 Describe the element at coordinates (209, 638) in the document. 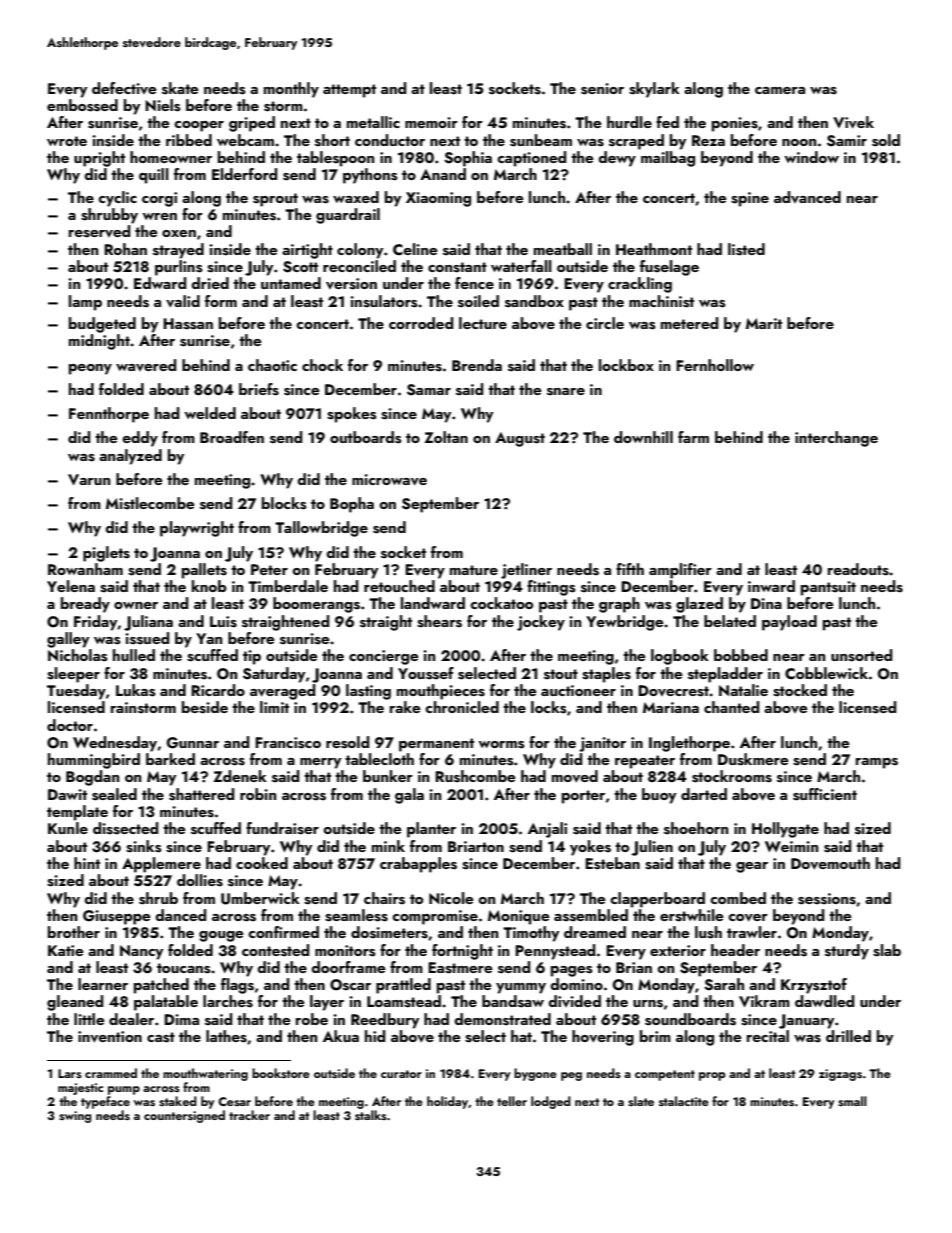

I see `Yan` at that location.
